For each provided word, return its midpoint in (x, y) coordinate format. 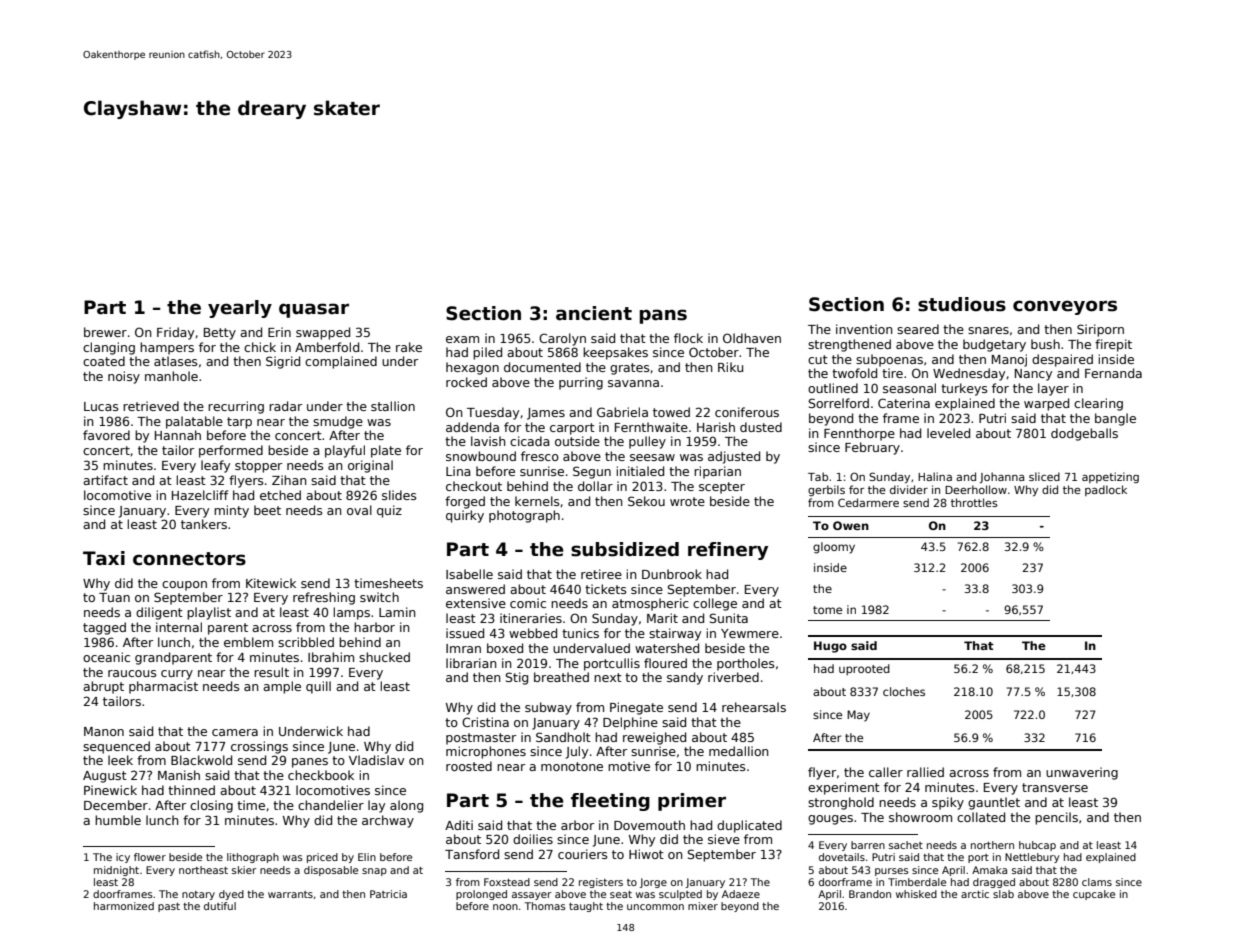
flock (688, 338)
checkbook (321, 775)
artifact (105, 480)
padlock (1106, 490)
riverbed (733, 677)
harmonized (124, 906)
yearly (240, 309)
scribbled (306, 642)
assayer (532, 896)
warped (1046, 404)
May (858, 716)
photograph (524, 516)
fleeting (610, 802)
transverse (1055, 787)
